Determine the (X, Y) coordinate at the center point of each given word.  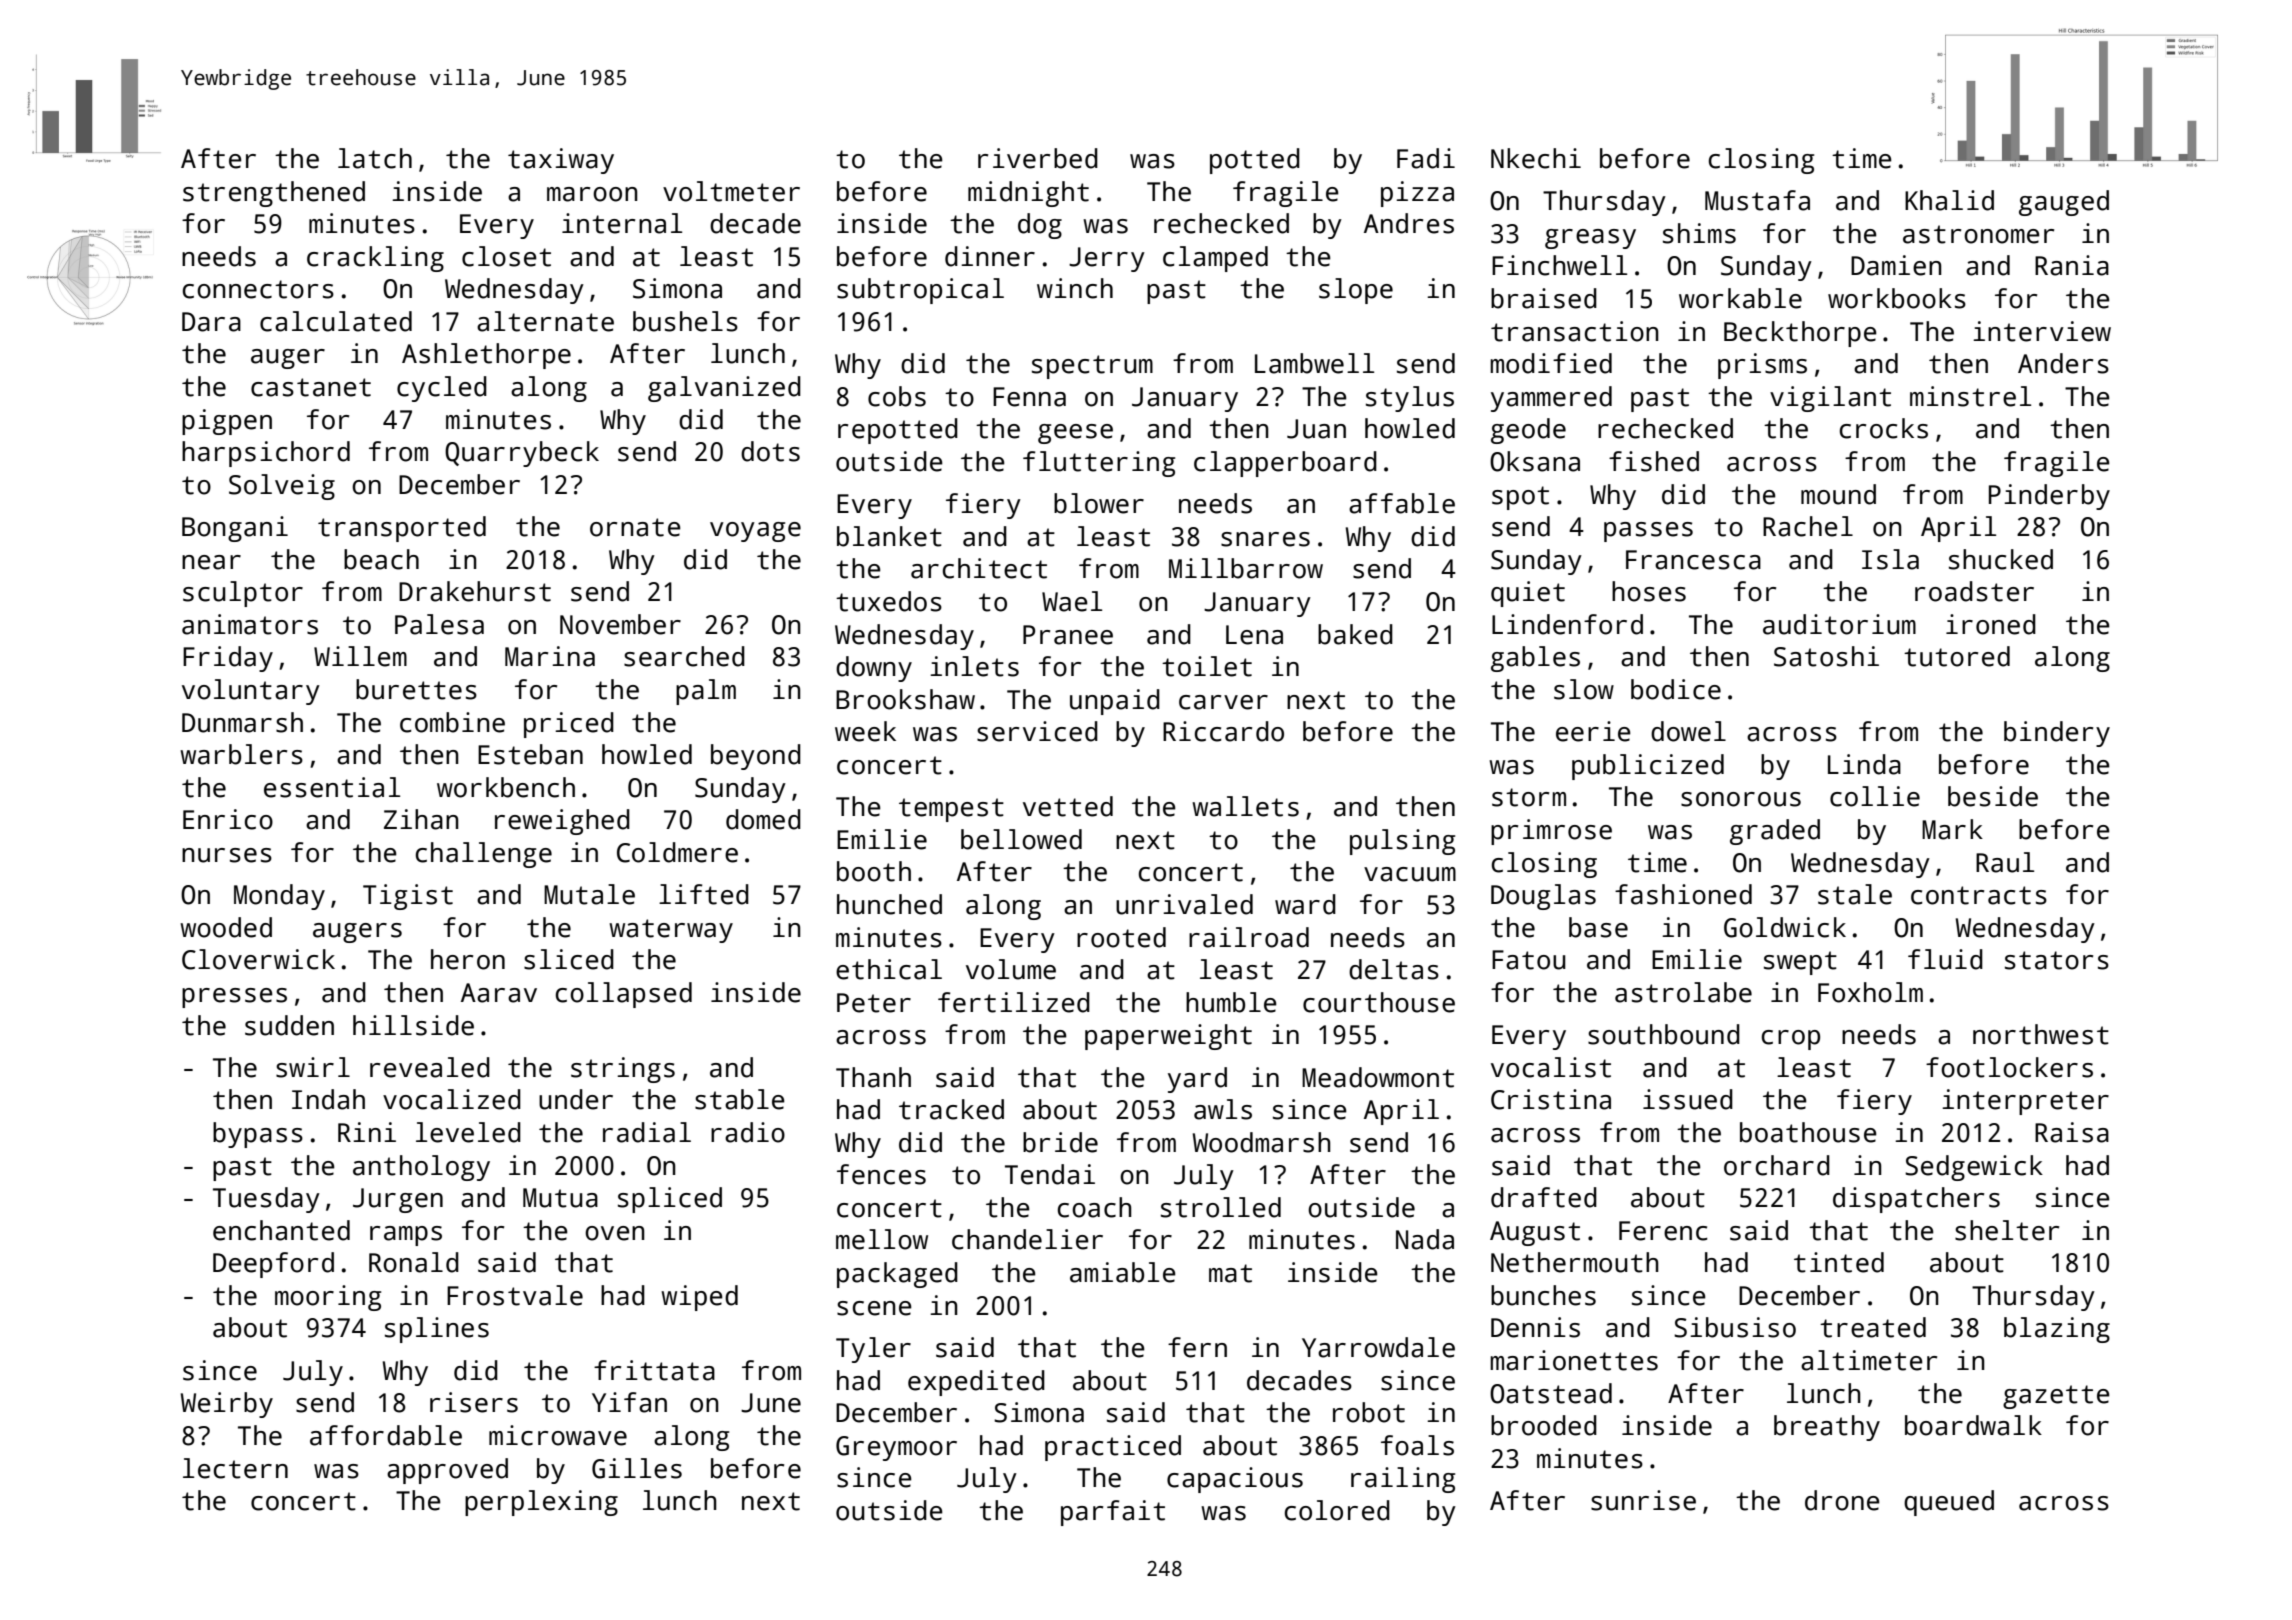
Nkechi (1536, 158)
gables (1535, 659)
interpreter (2025, 1102)
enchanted (281, 1230)
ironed (1991, 624)
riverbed (1038, 158)
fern (1197, 1347)
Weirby (227, 1405)
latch (375, 158)
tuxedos (889, 601)
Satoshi (1826, 656)
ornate (635, 527)
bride (1060, 1142)
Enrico (228, 819)
